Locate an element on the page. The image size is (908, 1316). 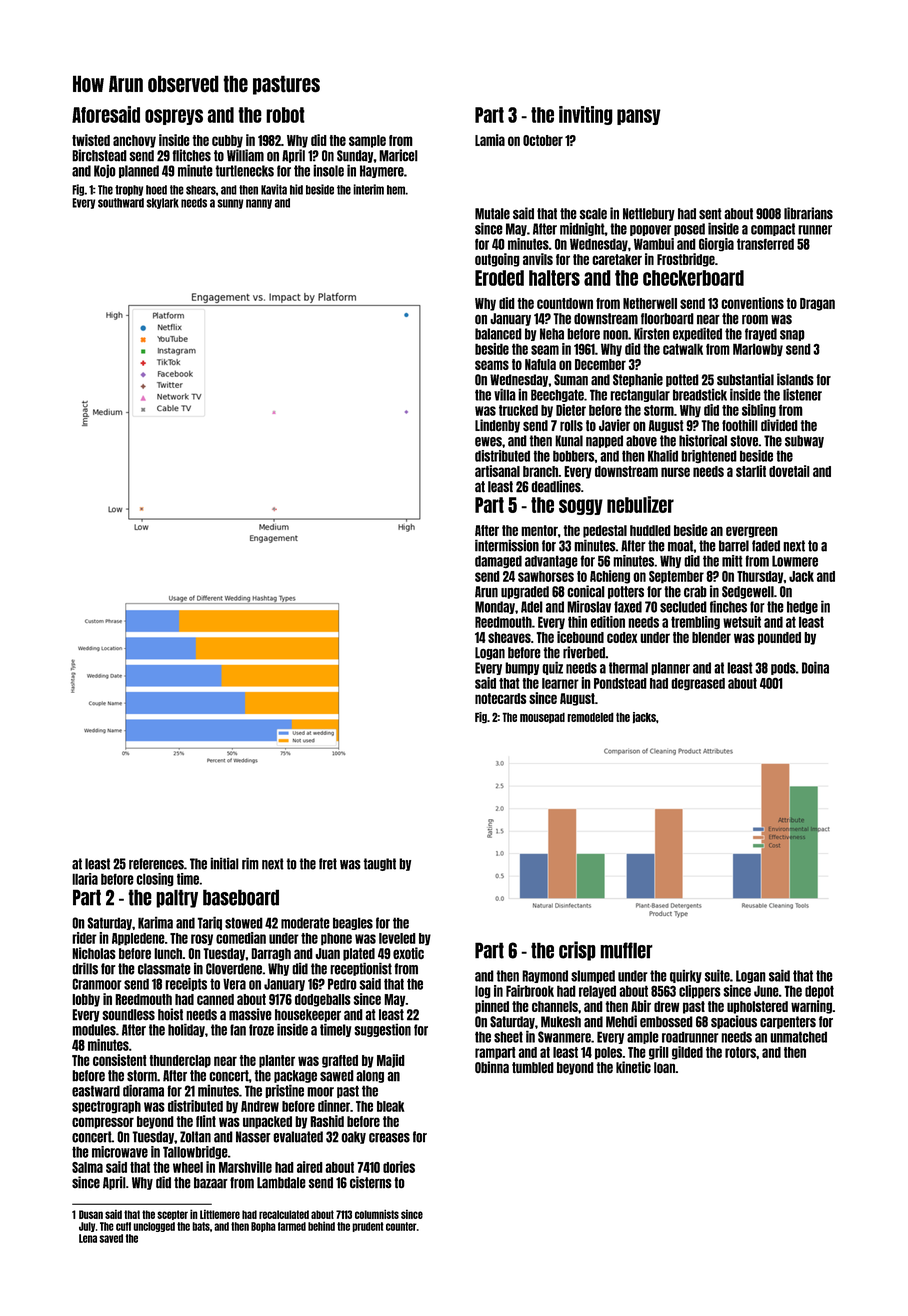
saved is located at coordinates (111, 1238).
